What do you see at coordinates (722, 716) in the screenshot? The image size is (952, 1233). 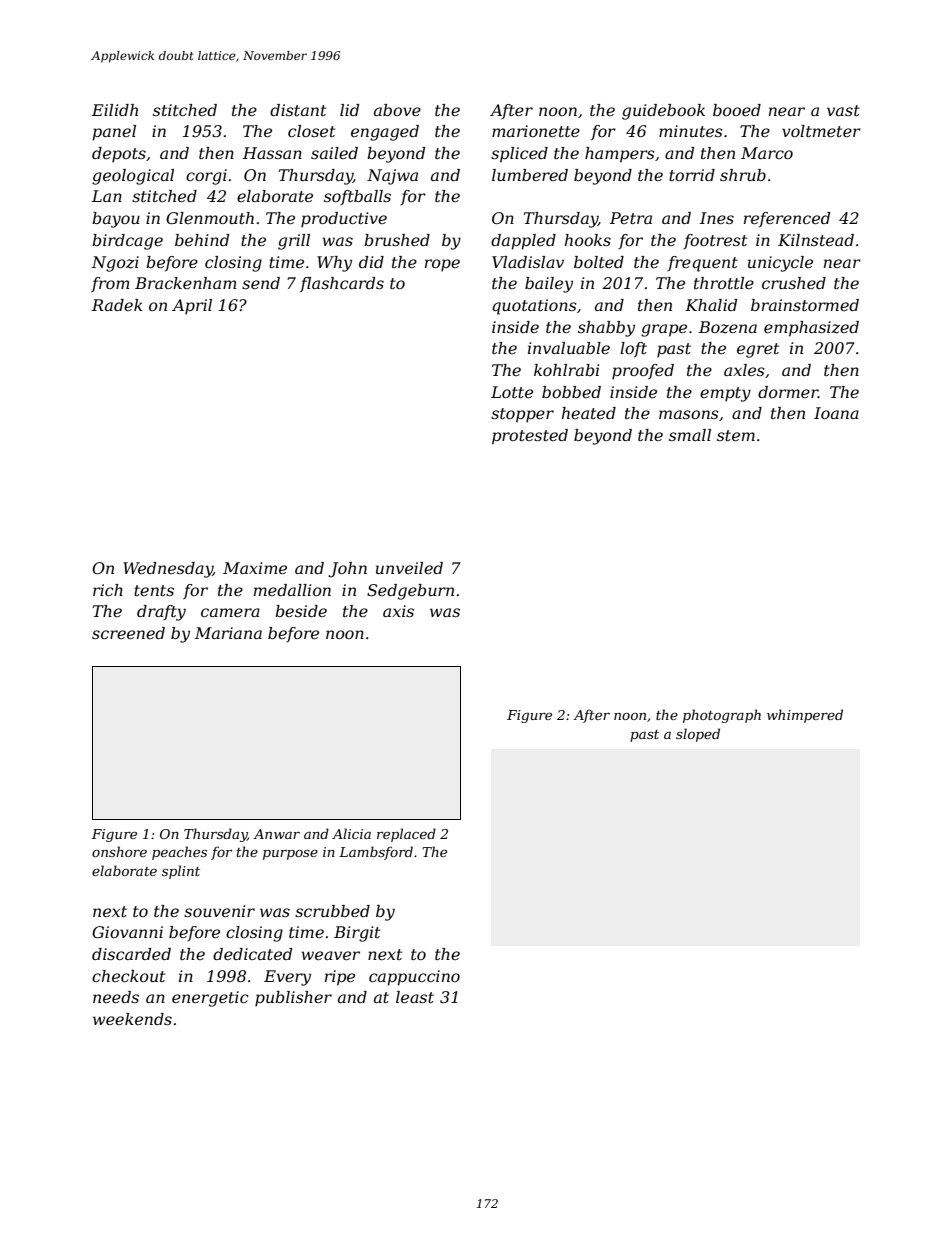 I see `photograph` at bounding box center [722, 716].
